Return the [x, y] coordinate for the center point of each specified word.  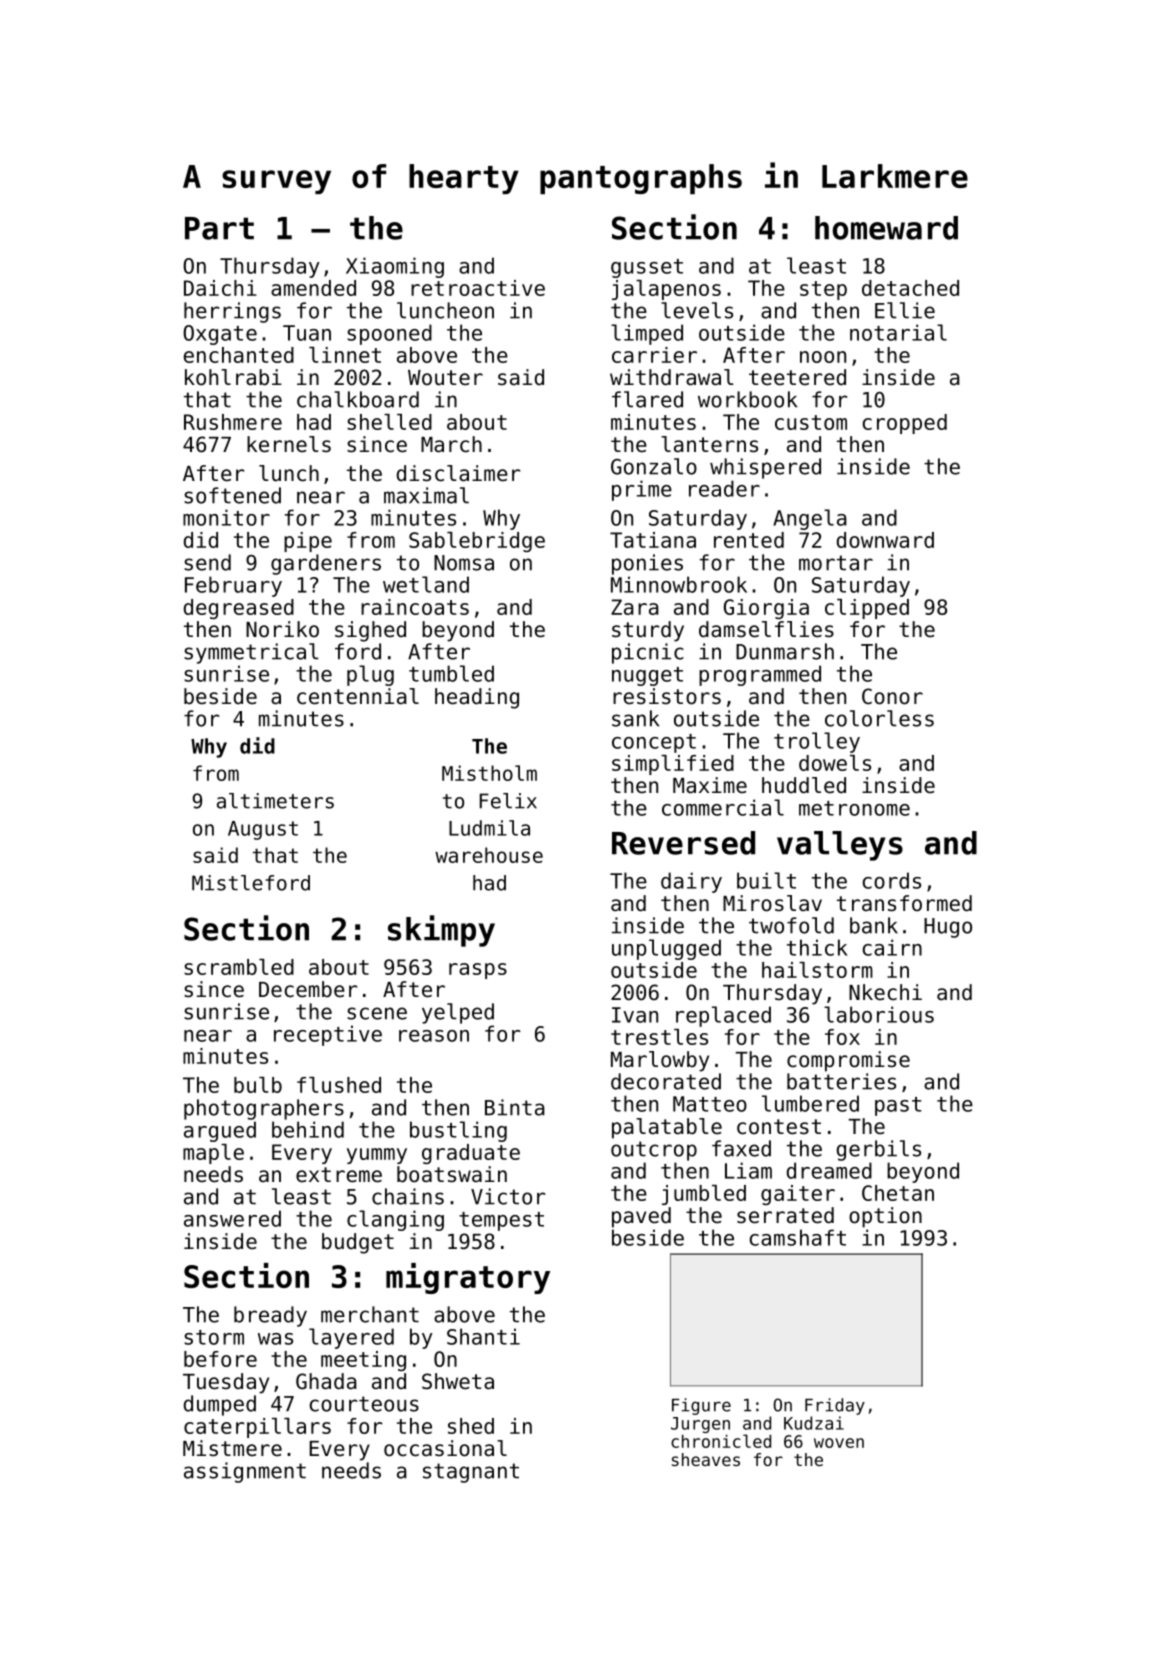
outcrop [654, 1151]
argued [220, 1131]
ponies [647, 564]
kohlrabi [233, 377]
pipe [308, 542]
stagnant [471, 1473]
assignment [245, 1472]
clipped [867, 609]
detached [910, 288]
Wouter [445, 378]
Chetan [898, 1193]
